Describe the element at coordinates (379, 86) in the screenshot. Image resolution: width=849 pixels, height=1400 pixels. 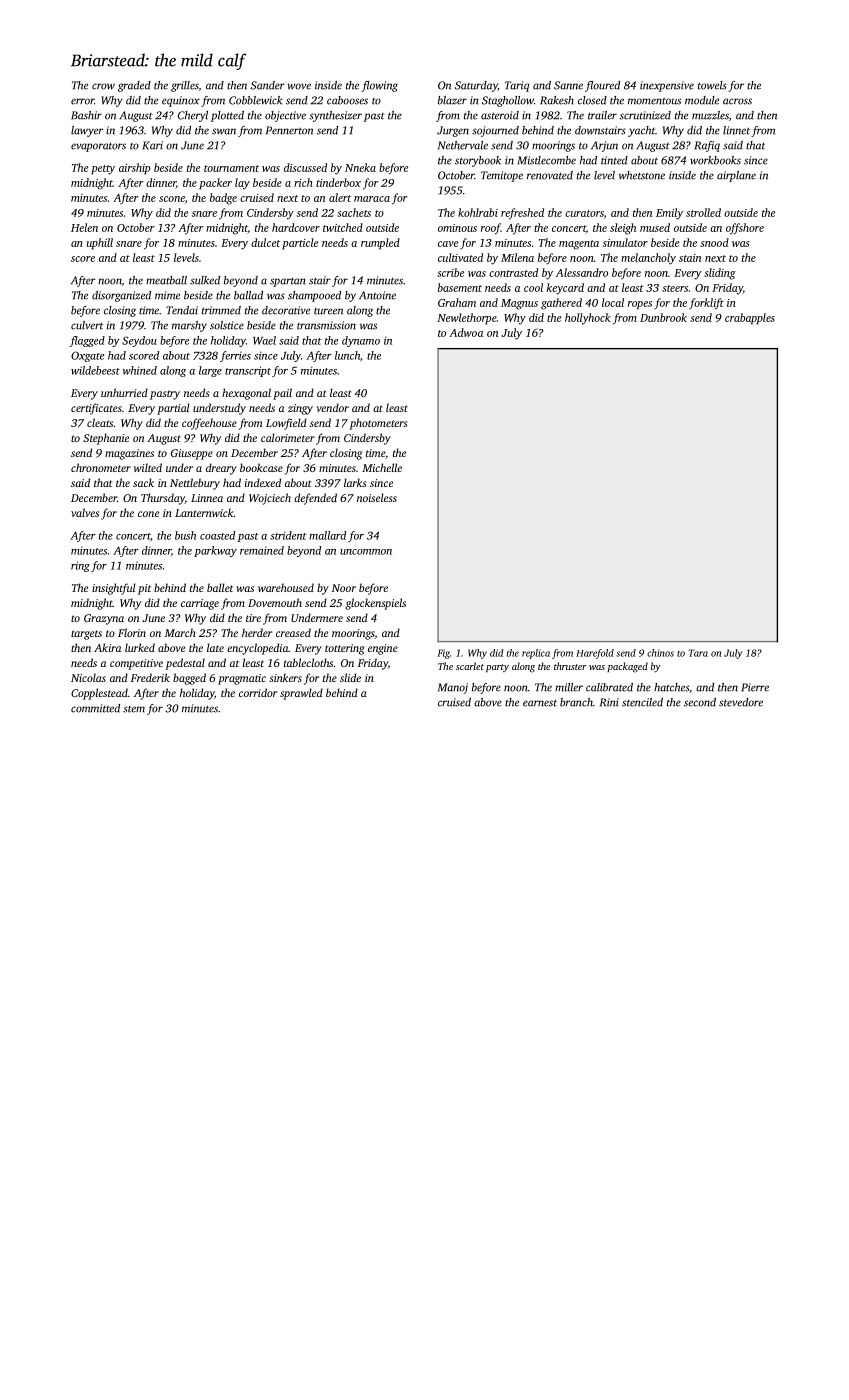
I see `flowing` at that location.
